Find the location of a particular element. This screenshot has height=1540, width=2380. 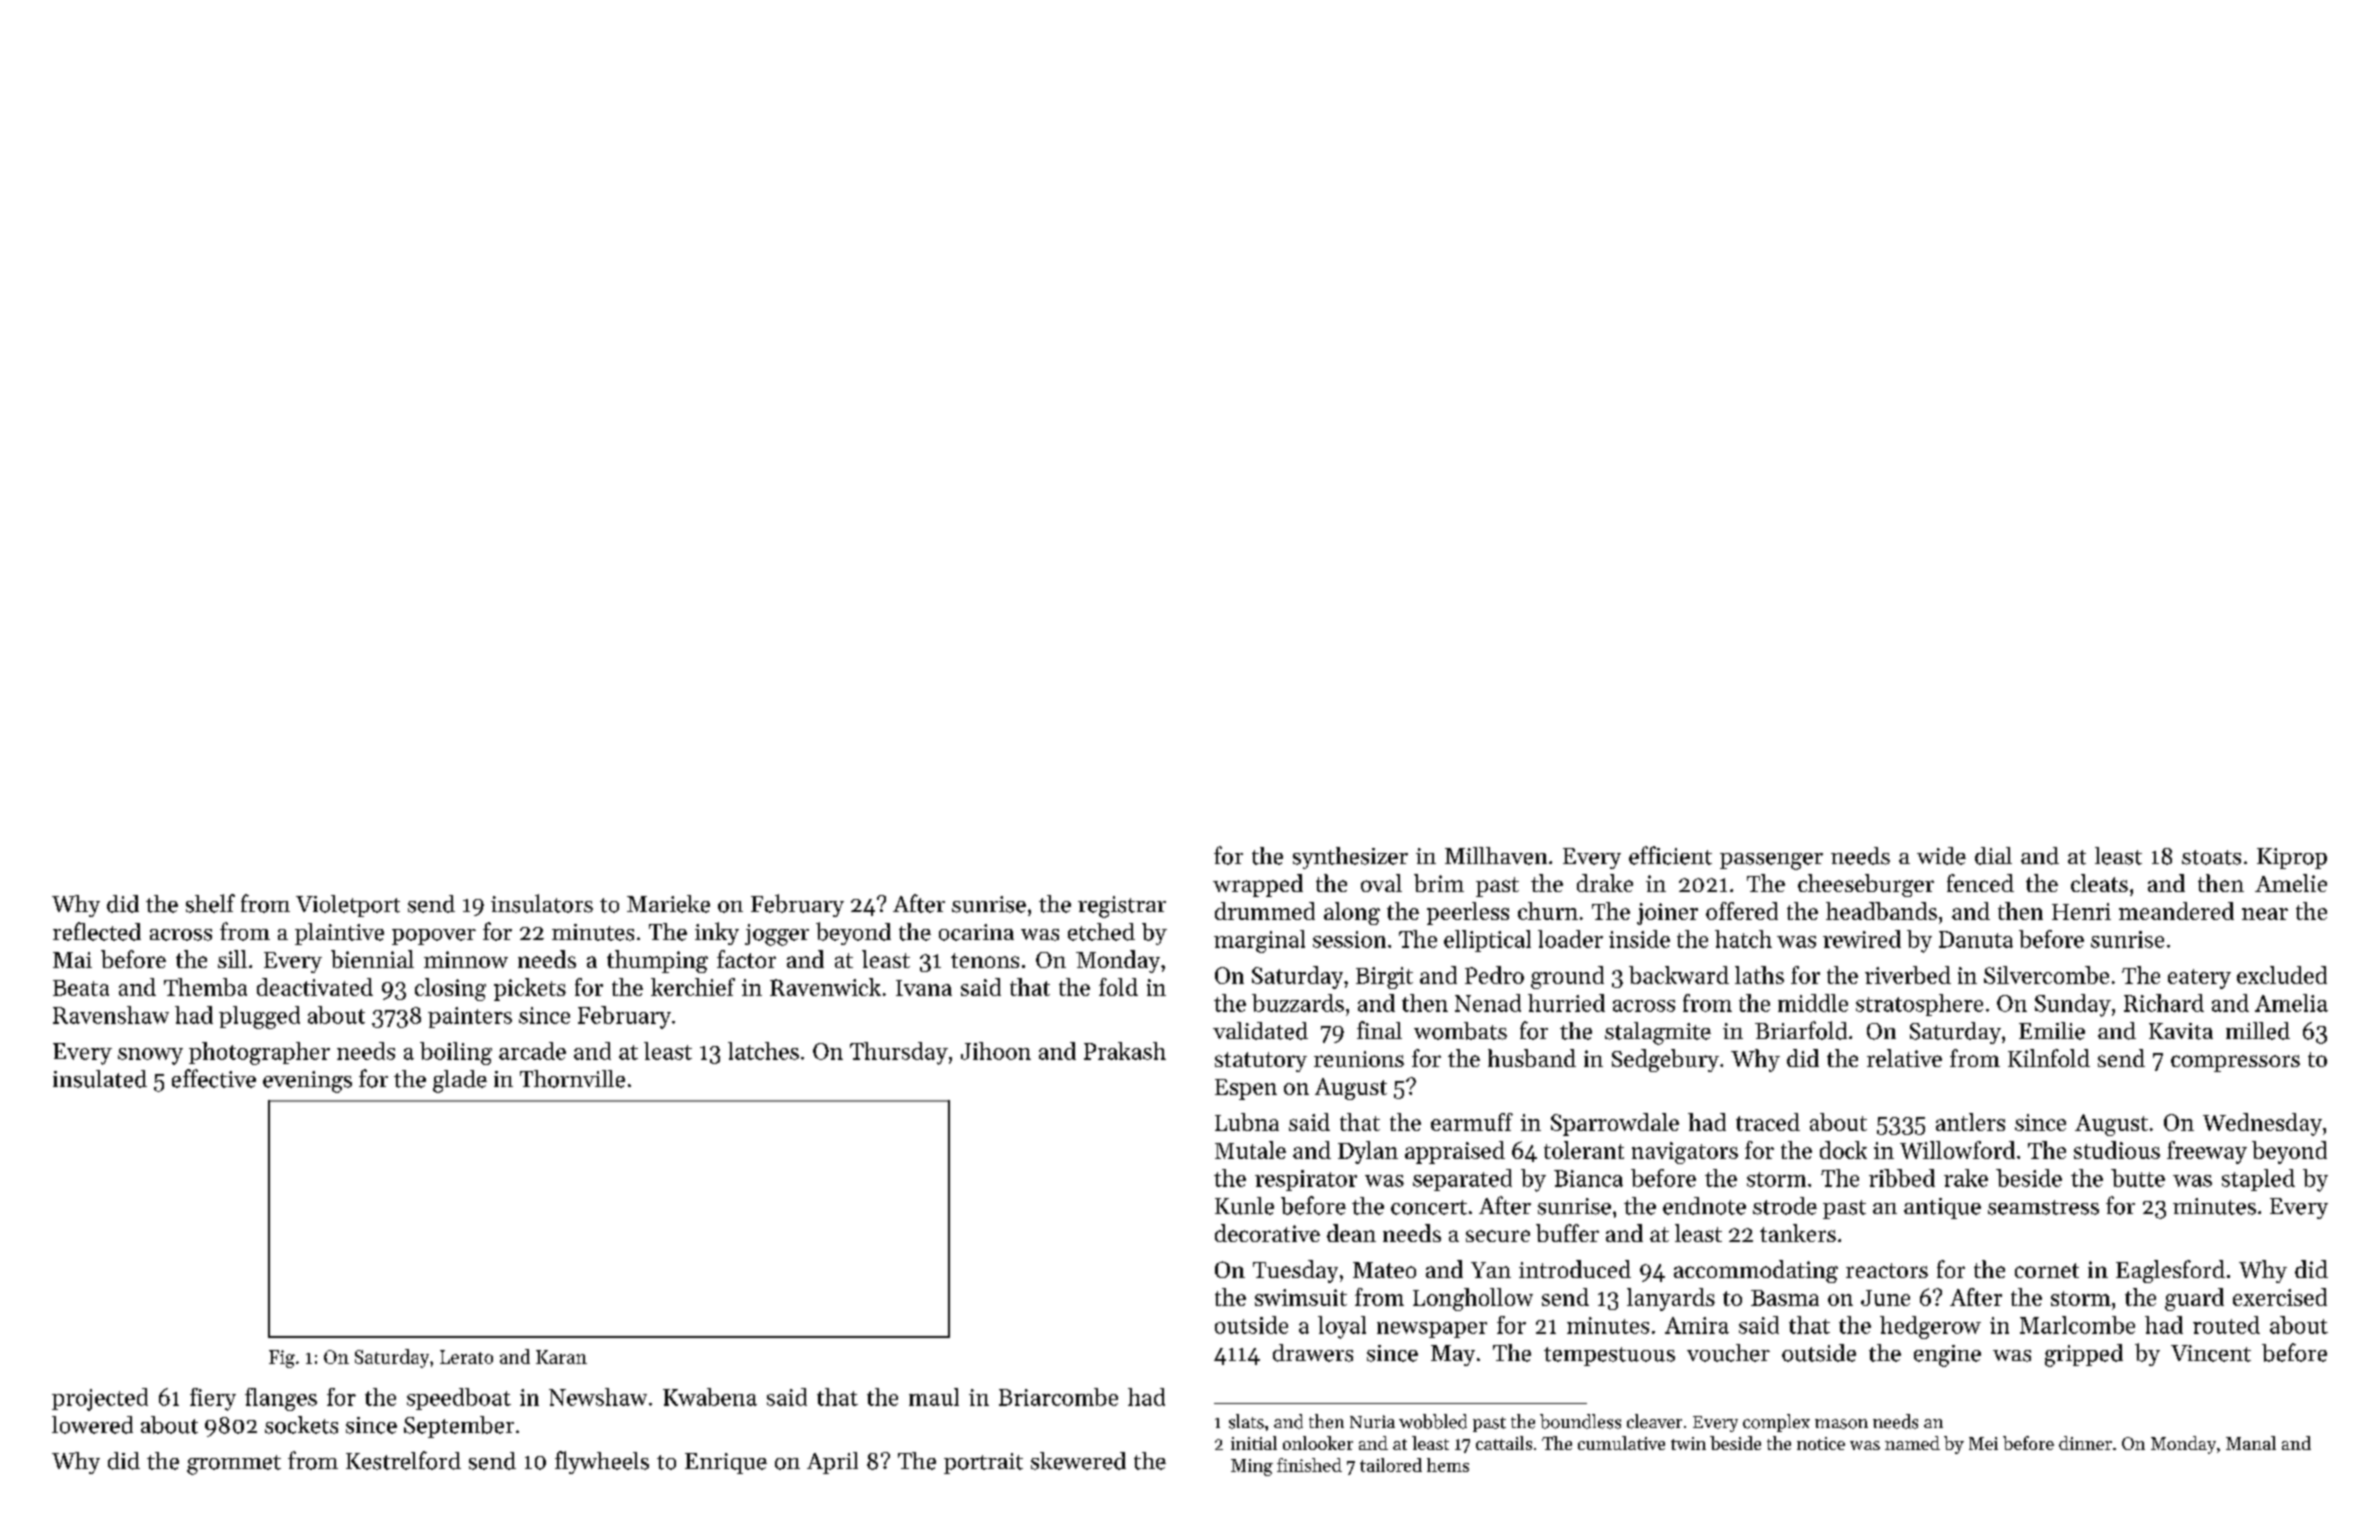

Ravenshaw is located at coordinates (111, 1015).
